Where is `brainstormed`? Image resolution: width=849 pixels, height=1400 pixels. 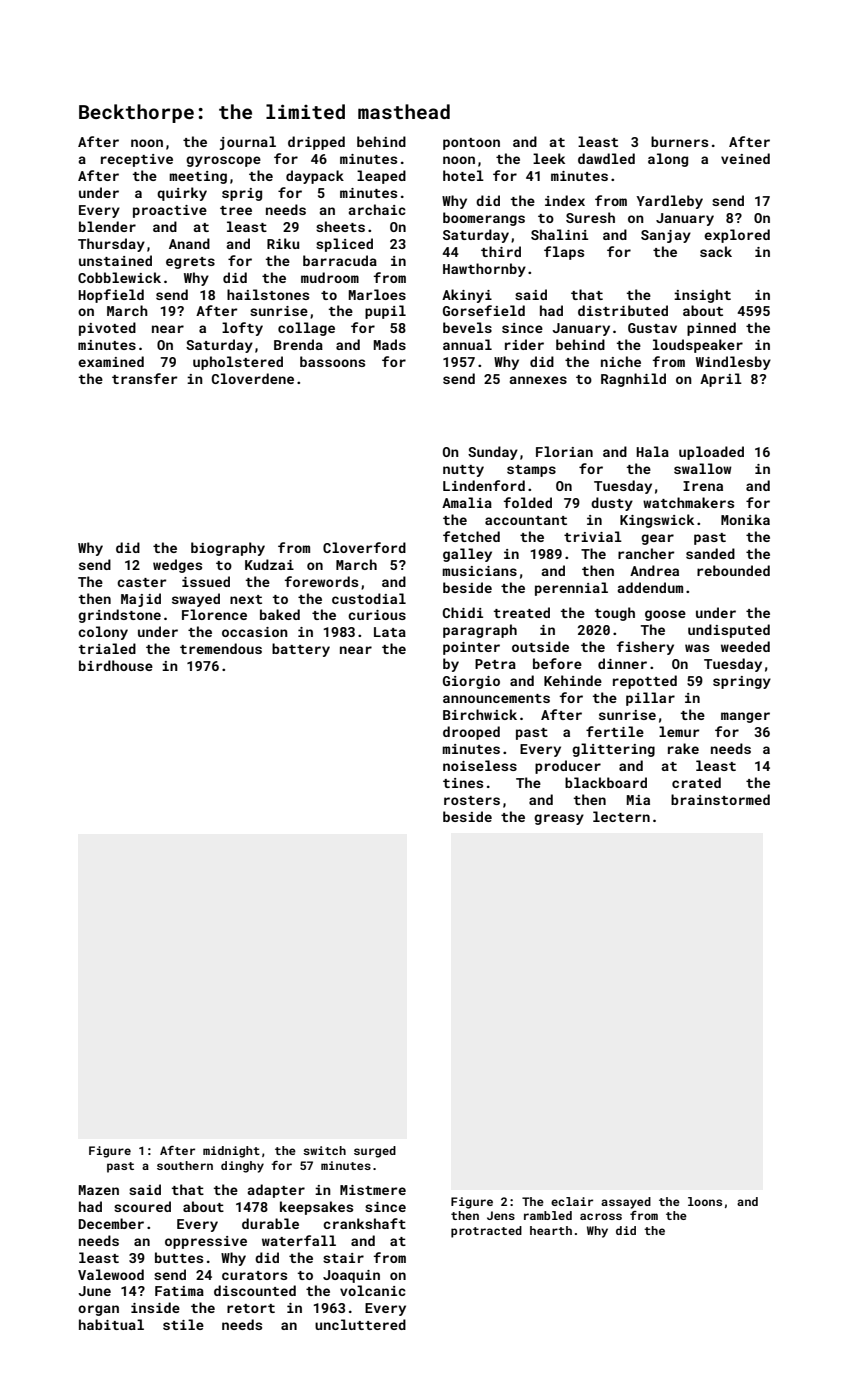 brainstormed is located at coordinates (720, 799).
